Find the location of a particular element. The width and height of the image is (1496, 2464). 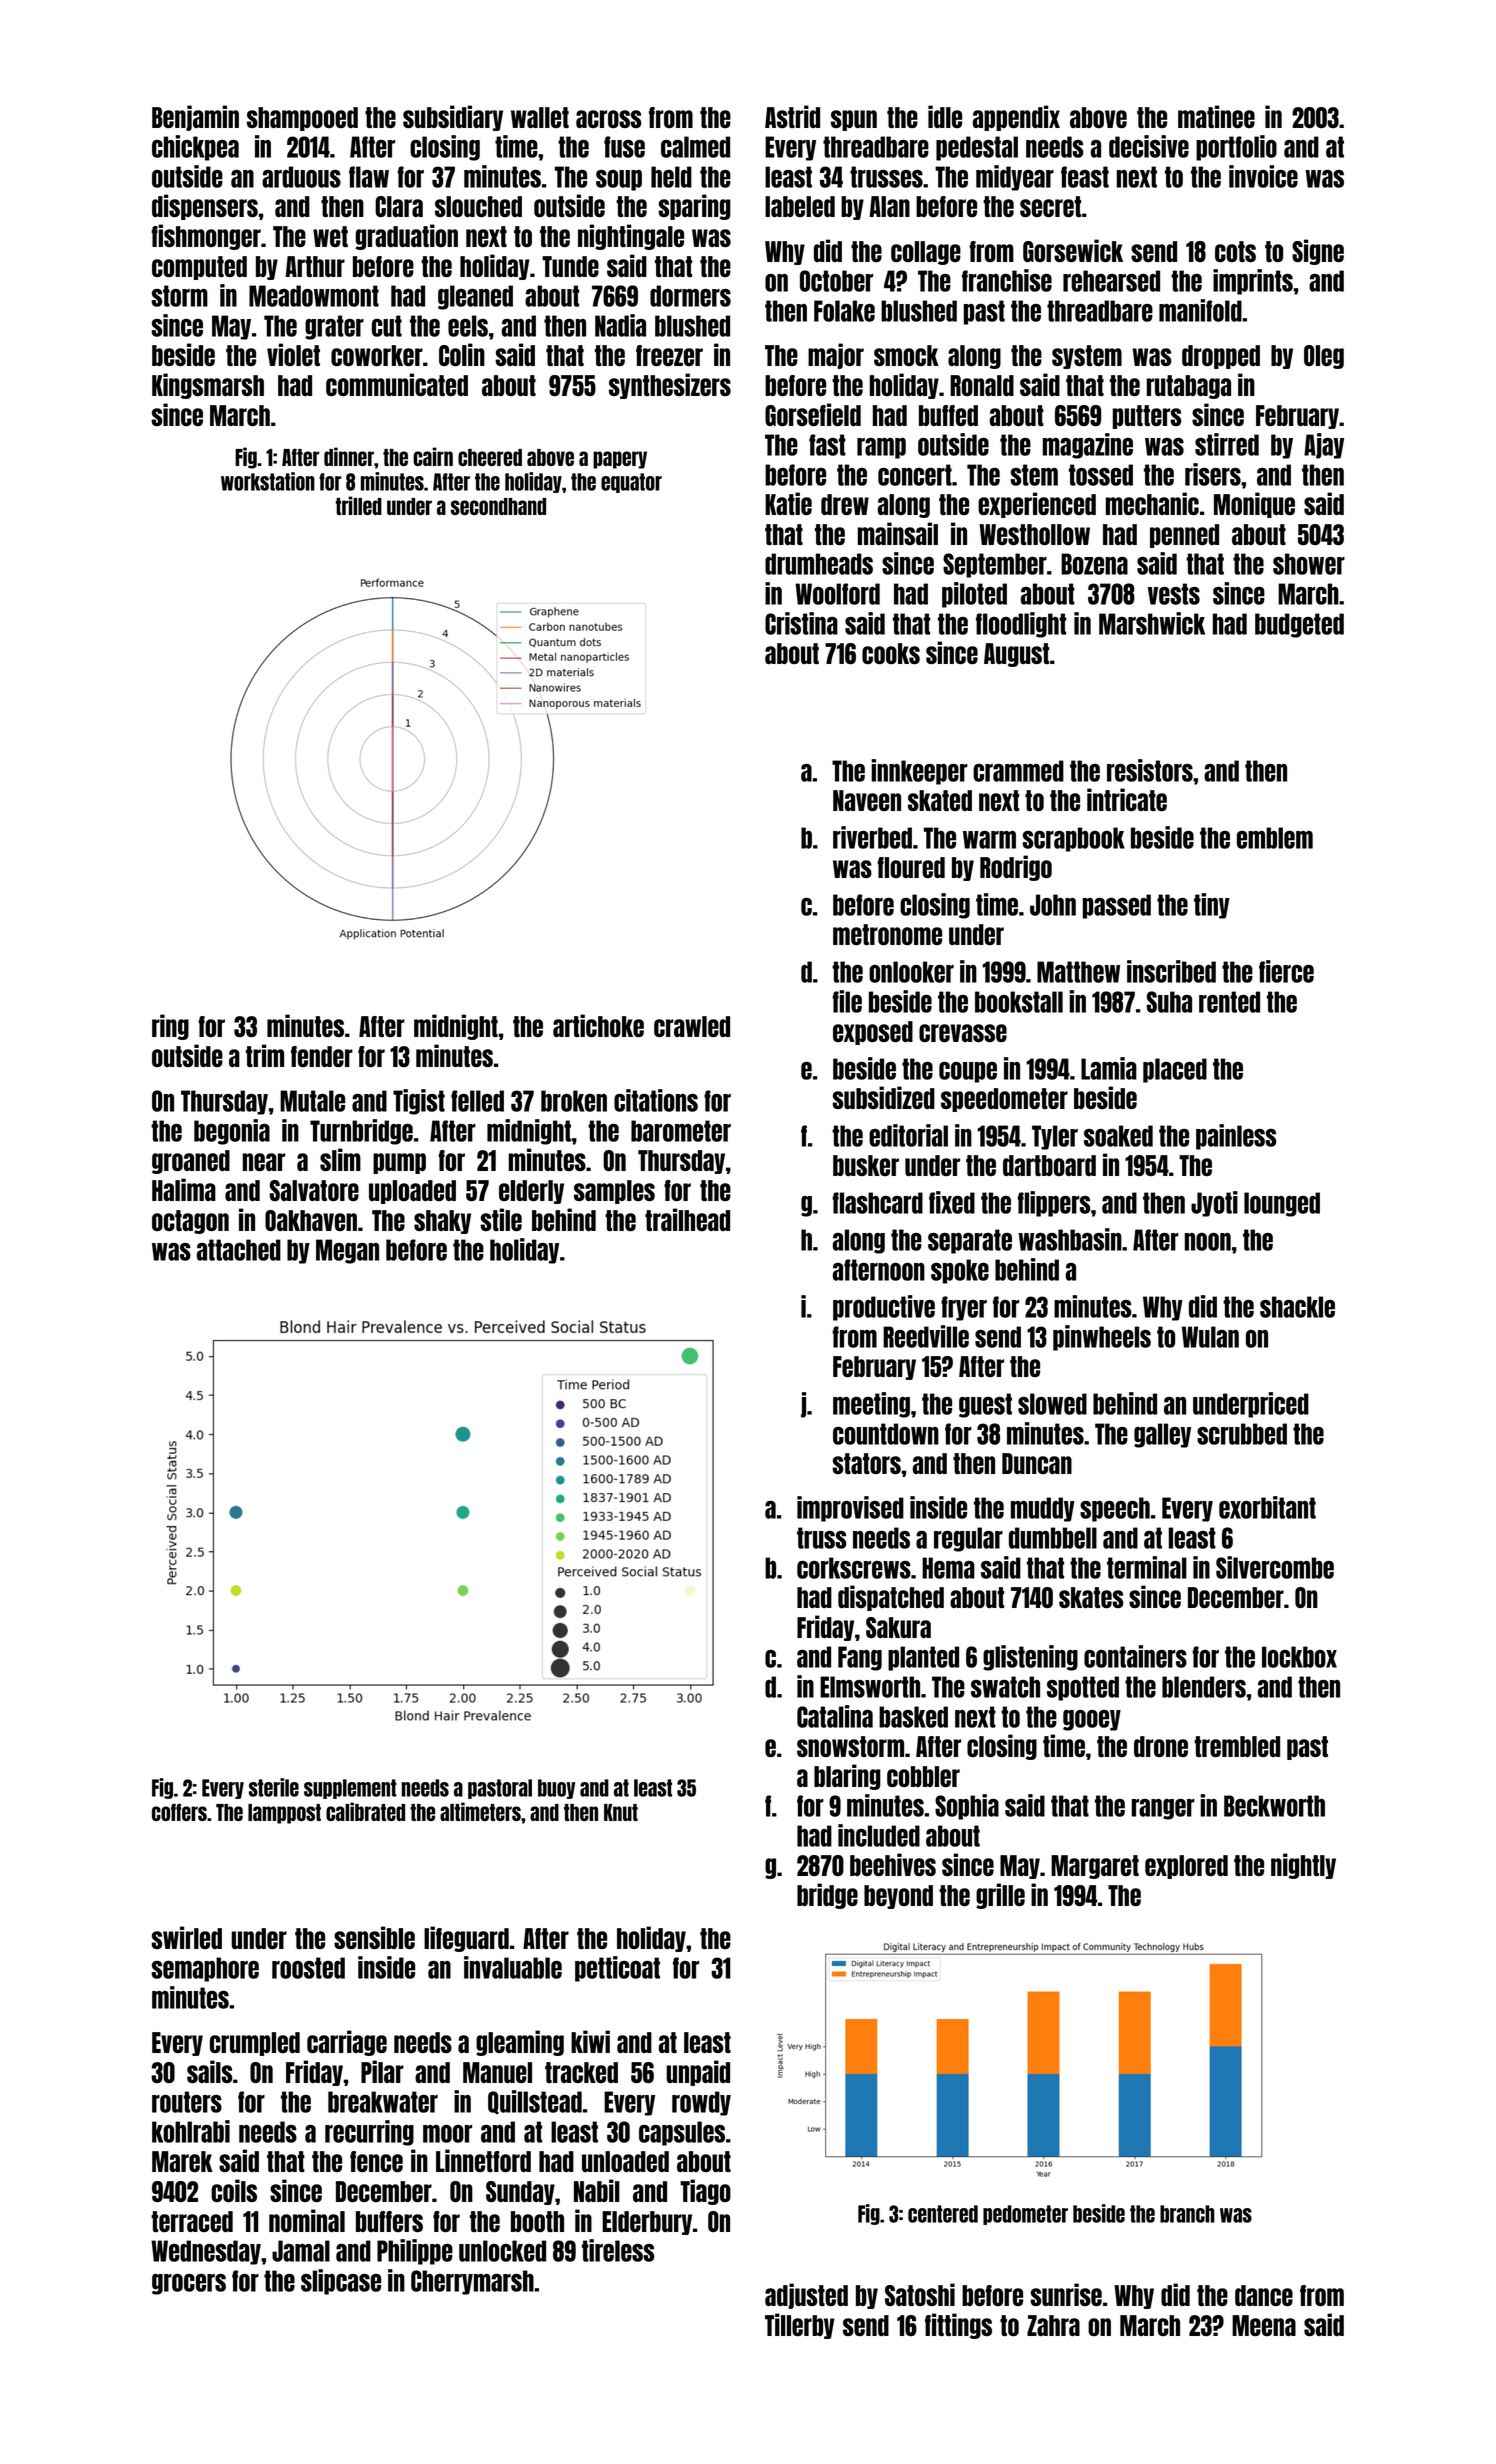

tiny is located at coordinates (1212, 906).
